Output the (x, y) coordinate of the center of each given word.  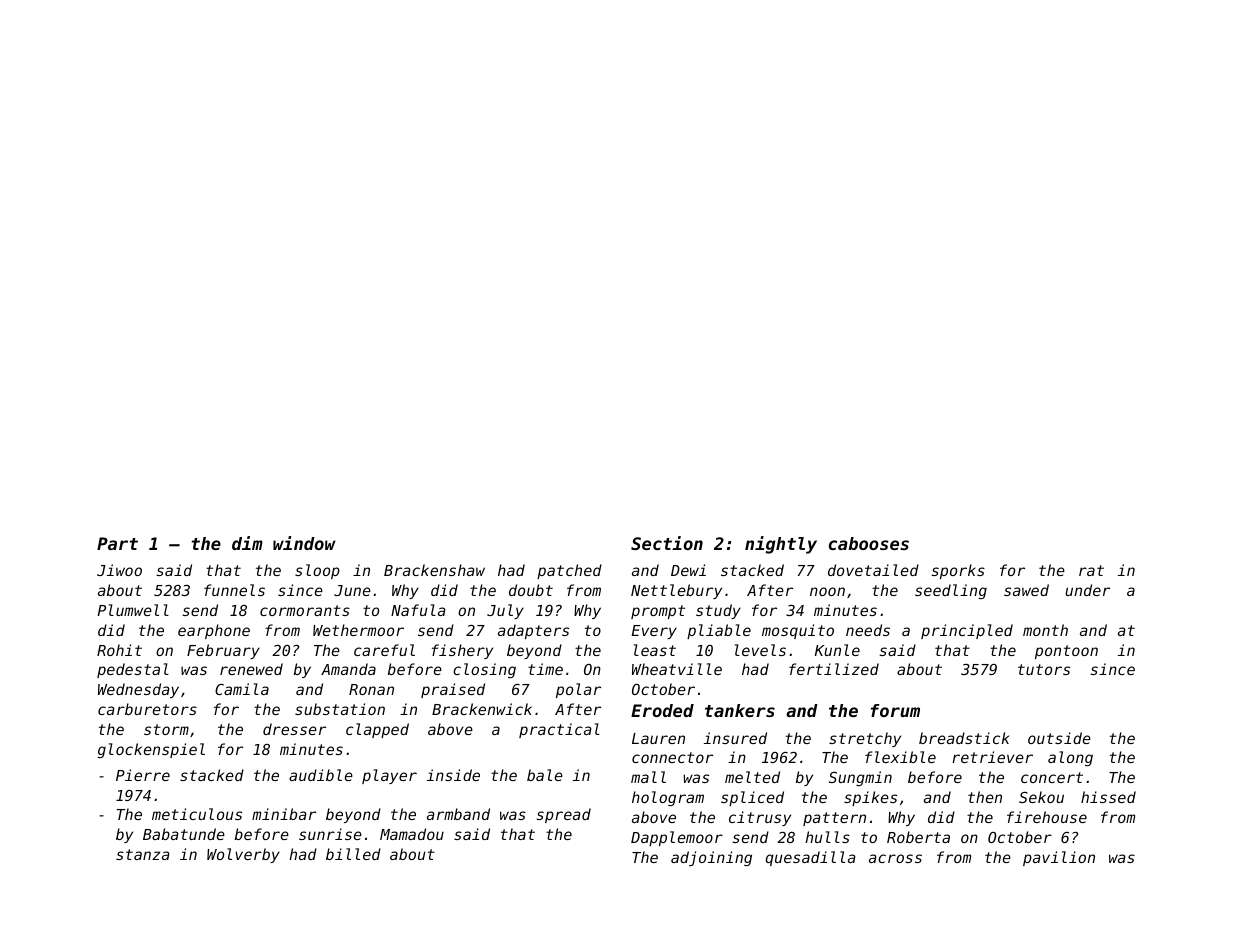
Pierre (143, 775)
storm (166, 729)
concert (1052, 777)
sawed (1026, 590)
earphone (214, 631)
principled (967, 631)
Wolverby (243, 855)
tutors (1044, 669)
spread (563, 815)
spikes (870, 798)
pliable (719, 631)
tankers (740, 710)
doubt (531, 590)
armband (458, 814)
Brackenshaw (434, 570)
